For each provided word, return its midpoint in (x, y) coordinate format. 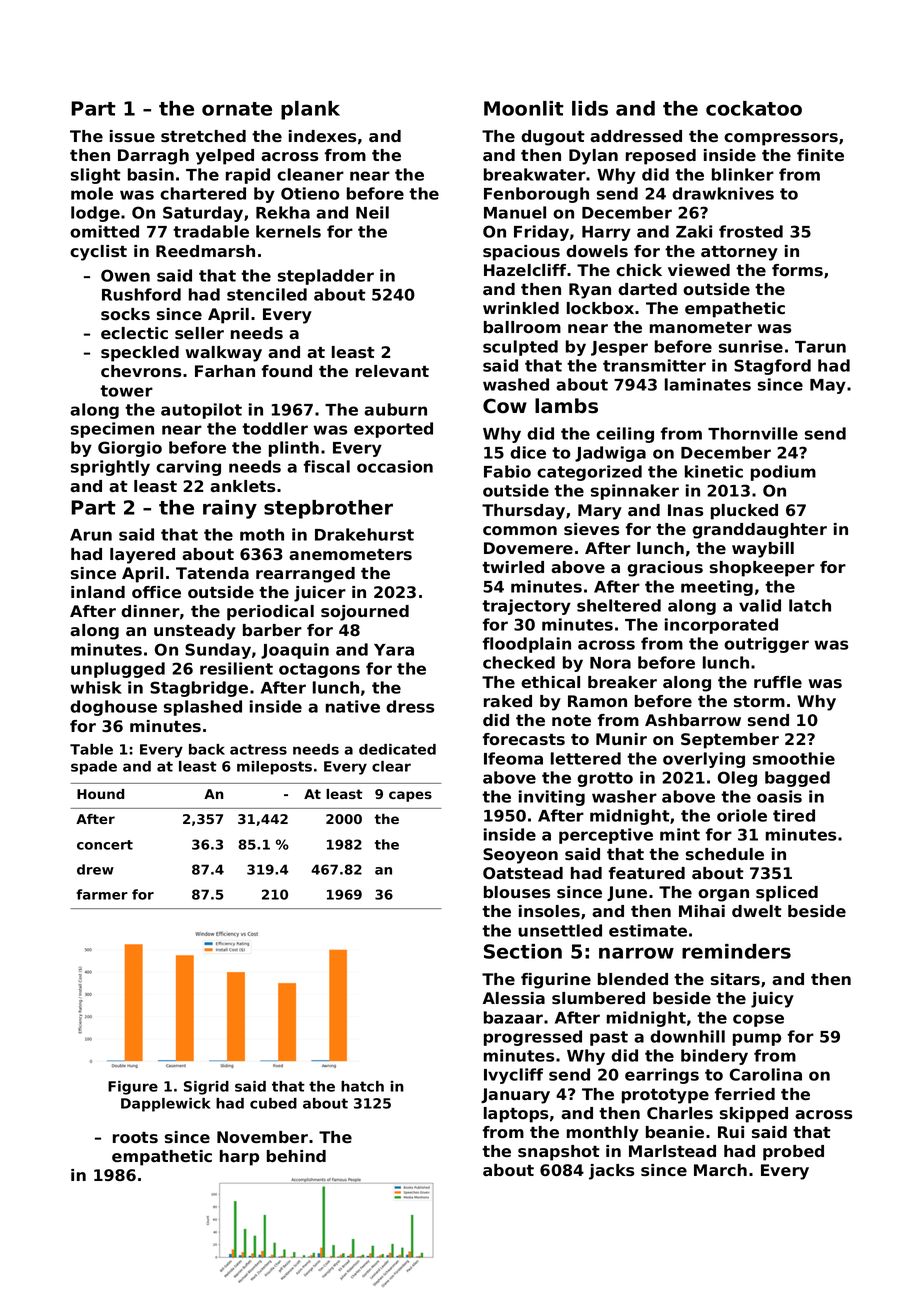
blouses (517, 892)
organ (723, 895)
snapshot (559, 1153)
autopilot (201, 411)
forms (797, 270)
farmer (102, 894)
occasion (395, 466)
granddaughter (759, 531)
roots (135, 1137)
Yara (394, 650)
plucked (744, 512)
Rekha (283, 212)
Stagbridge (199, 689)
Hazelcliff (525, 270)
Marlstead (672, 1151)
